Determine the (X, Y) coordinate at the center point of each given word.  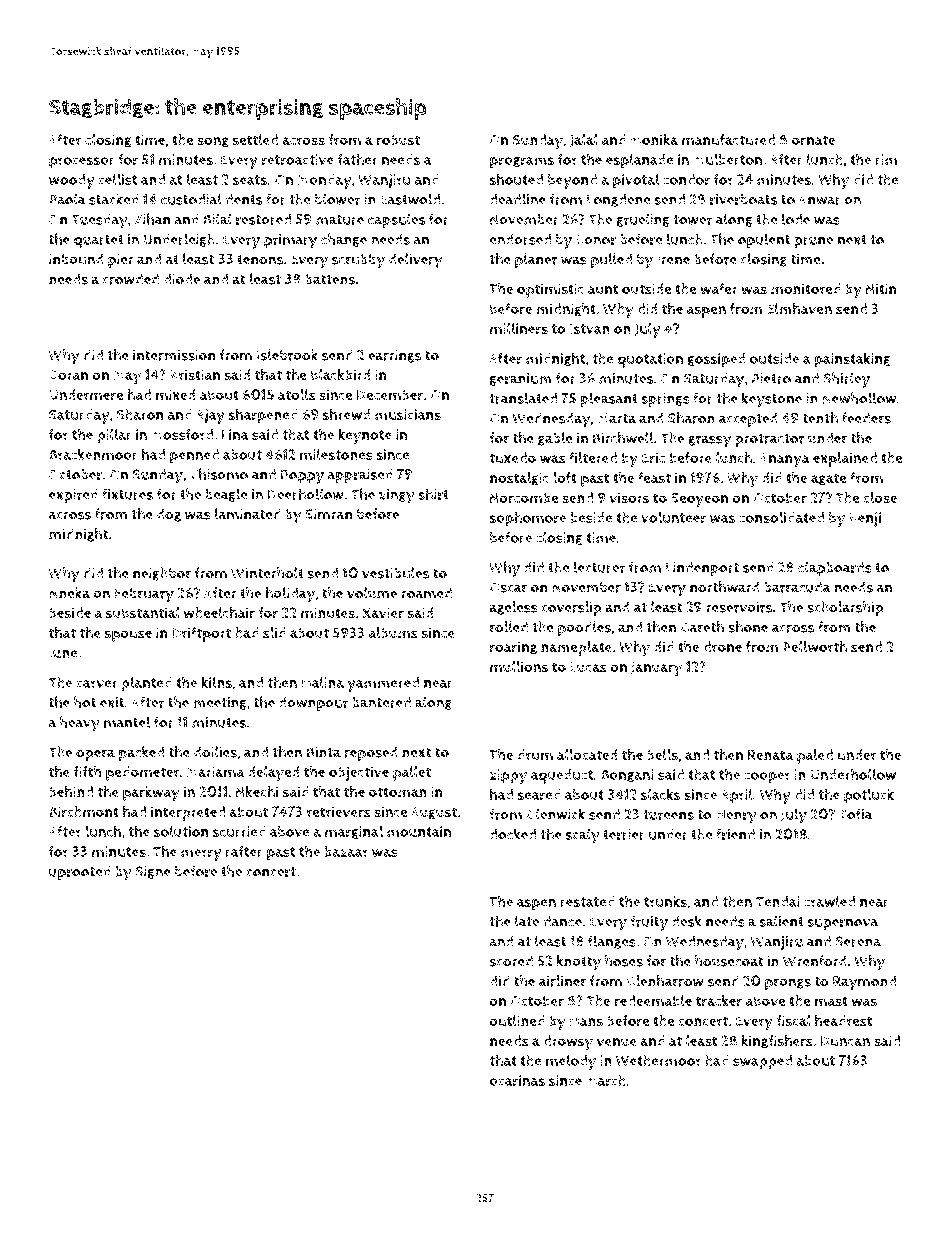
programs (522, 163)
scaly (583, 836)
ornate (813, 140)
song (213, 142)
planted (146, 684)
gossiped (717, 360)
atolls (297, 395)
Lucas (588, 667)
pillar (114, 436)
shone (748, 627)
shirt (433, 494)
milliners (519, 329)
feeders (866, 418)
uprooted (80, 873)
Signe (153, 872)
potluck (869, 796)
